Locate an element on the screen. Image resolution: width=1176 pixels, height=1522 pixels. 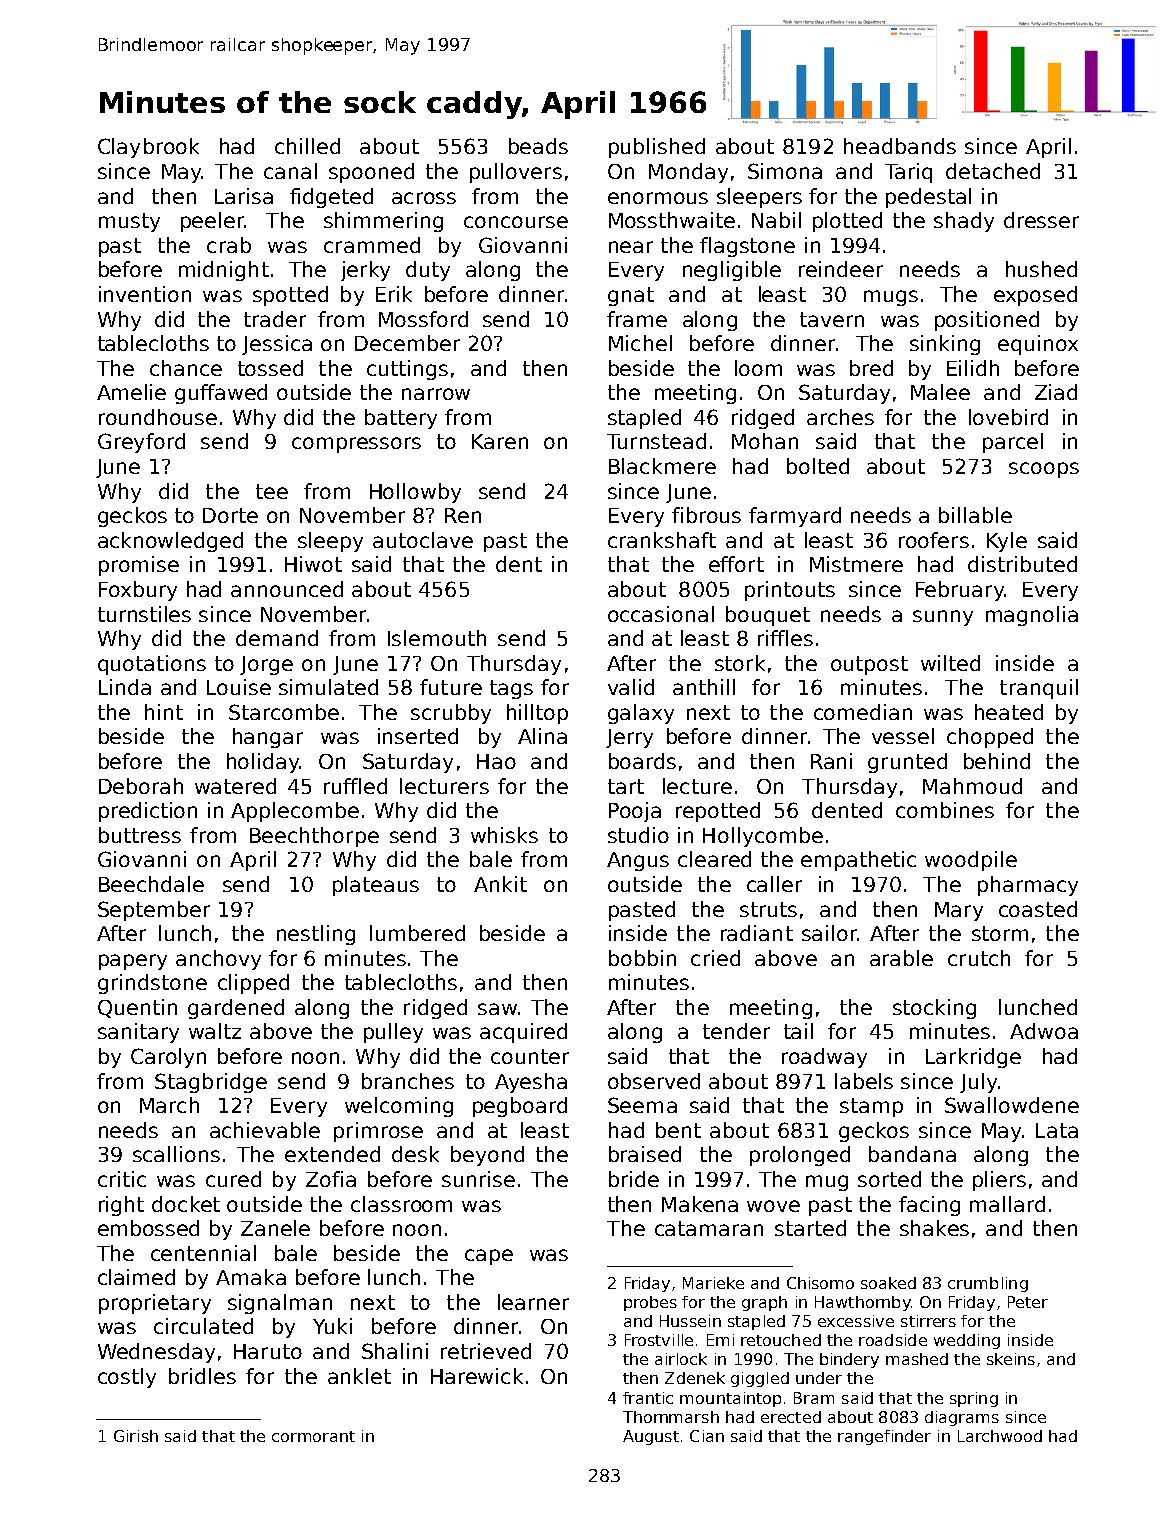
beads is located at coordinates (538, 146).
